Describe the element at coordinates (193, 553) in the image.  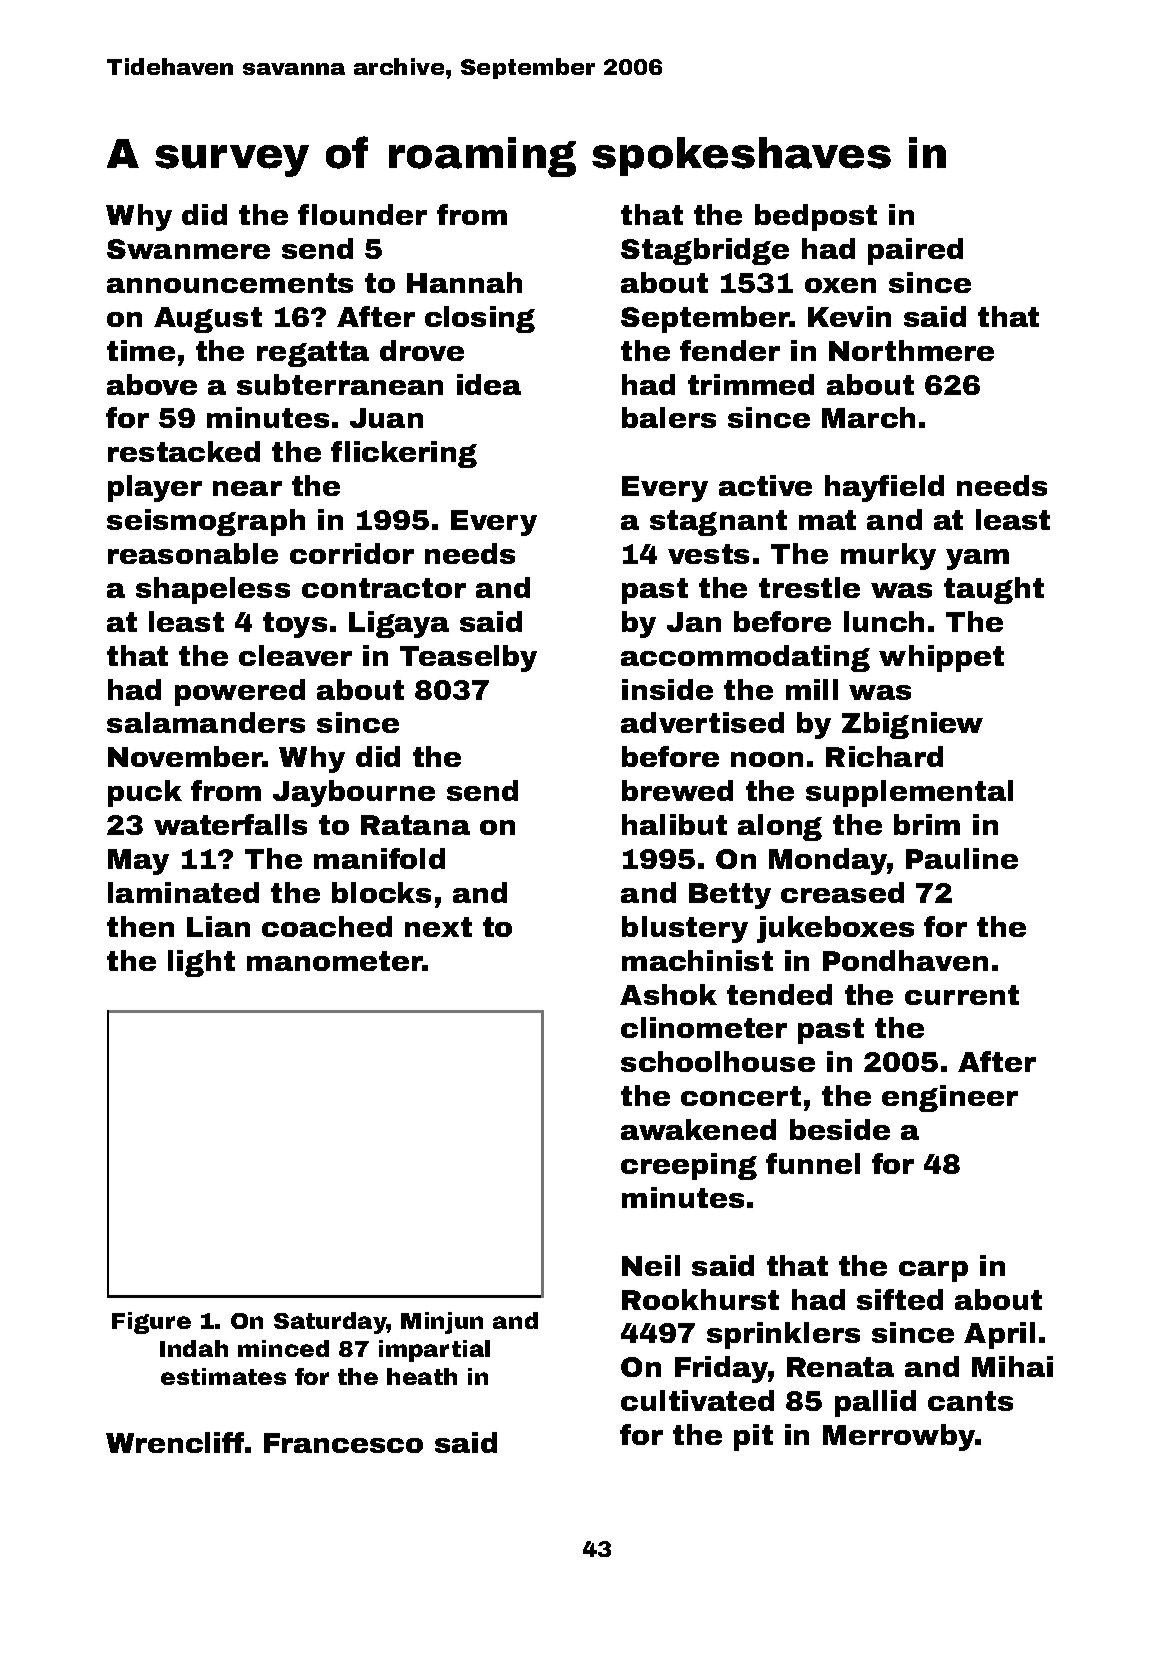
I see `reasonable` at that location.
